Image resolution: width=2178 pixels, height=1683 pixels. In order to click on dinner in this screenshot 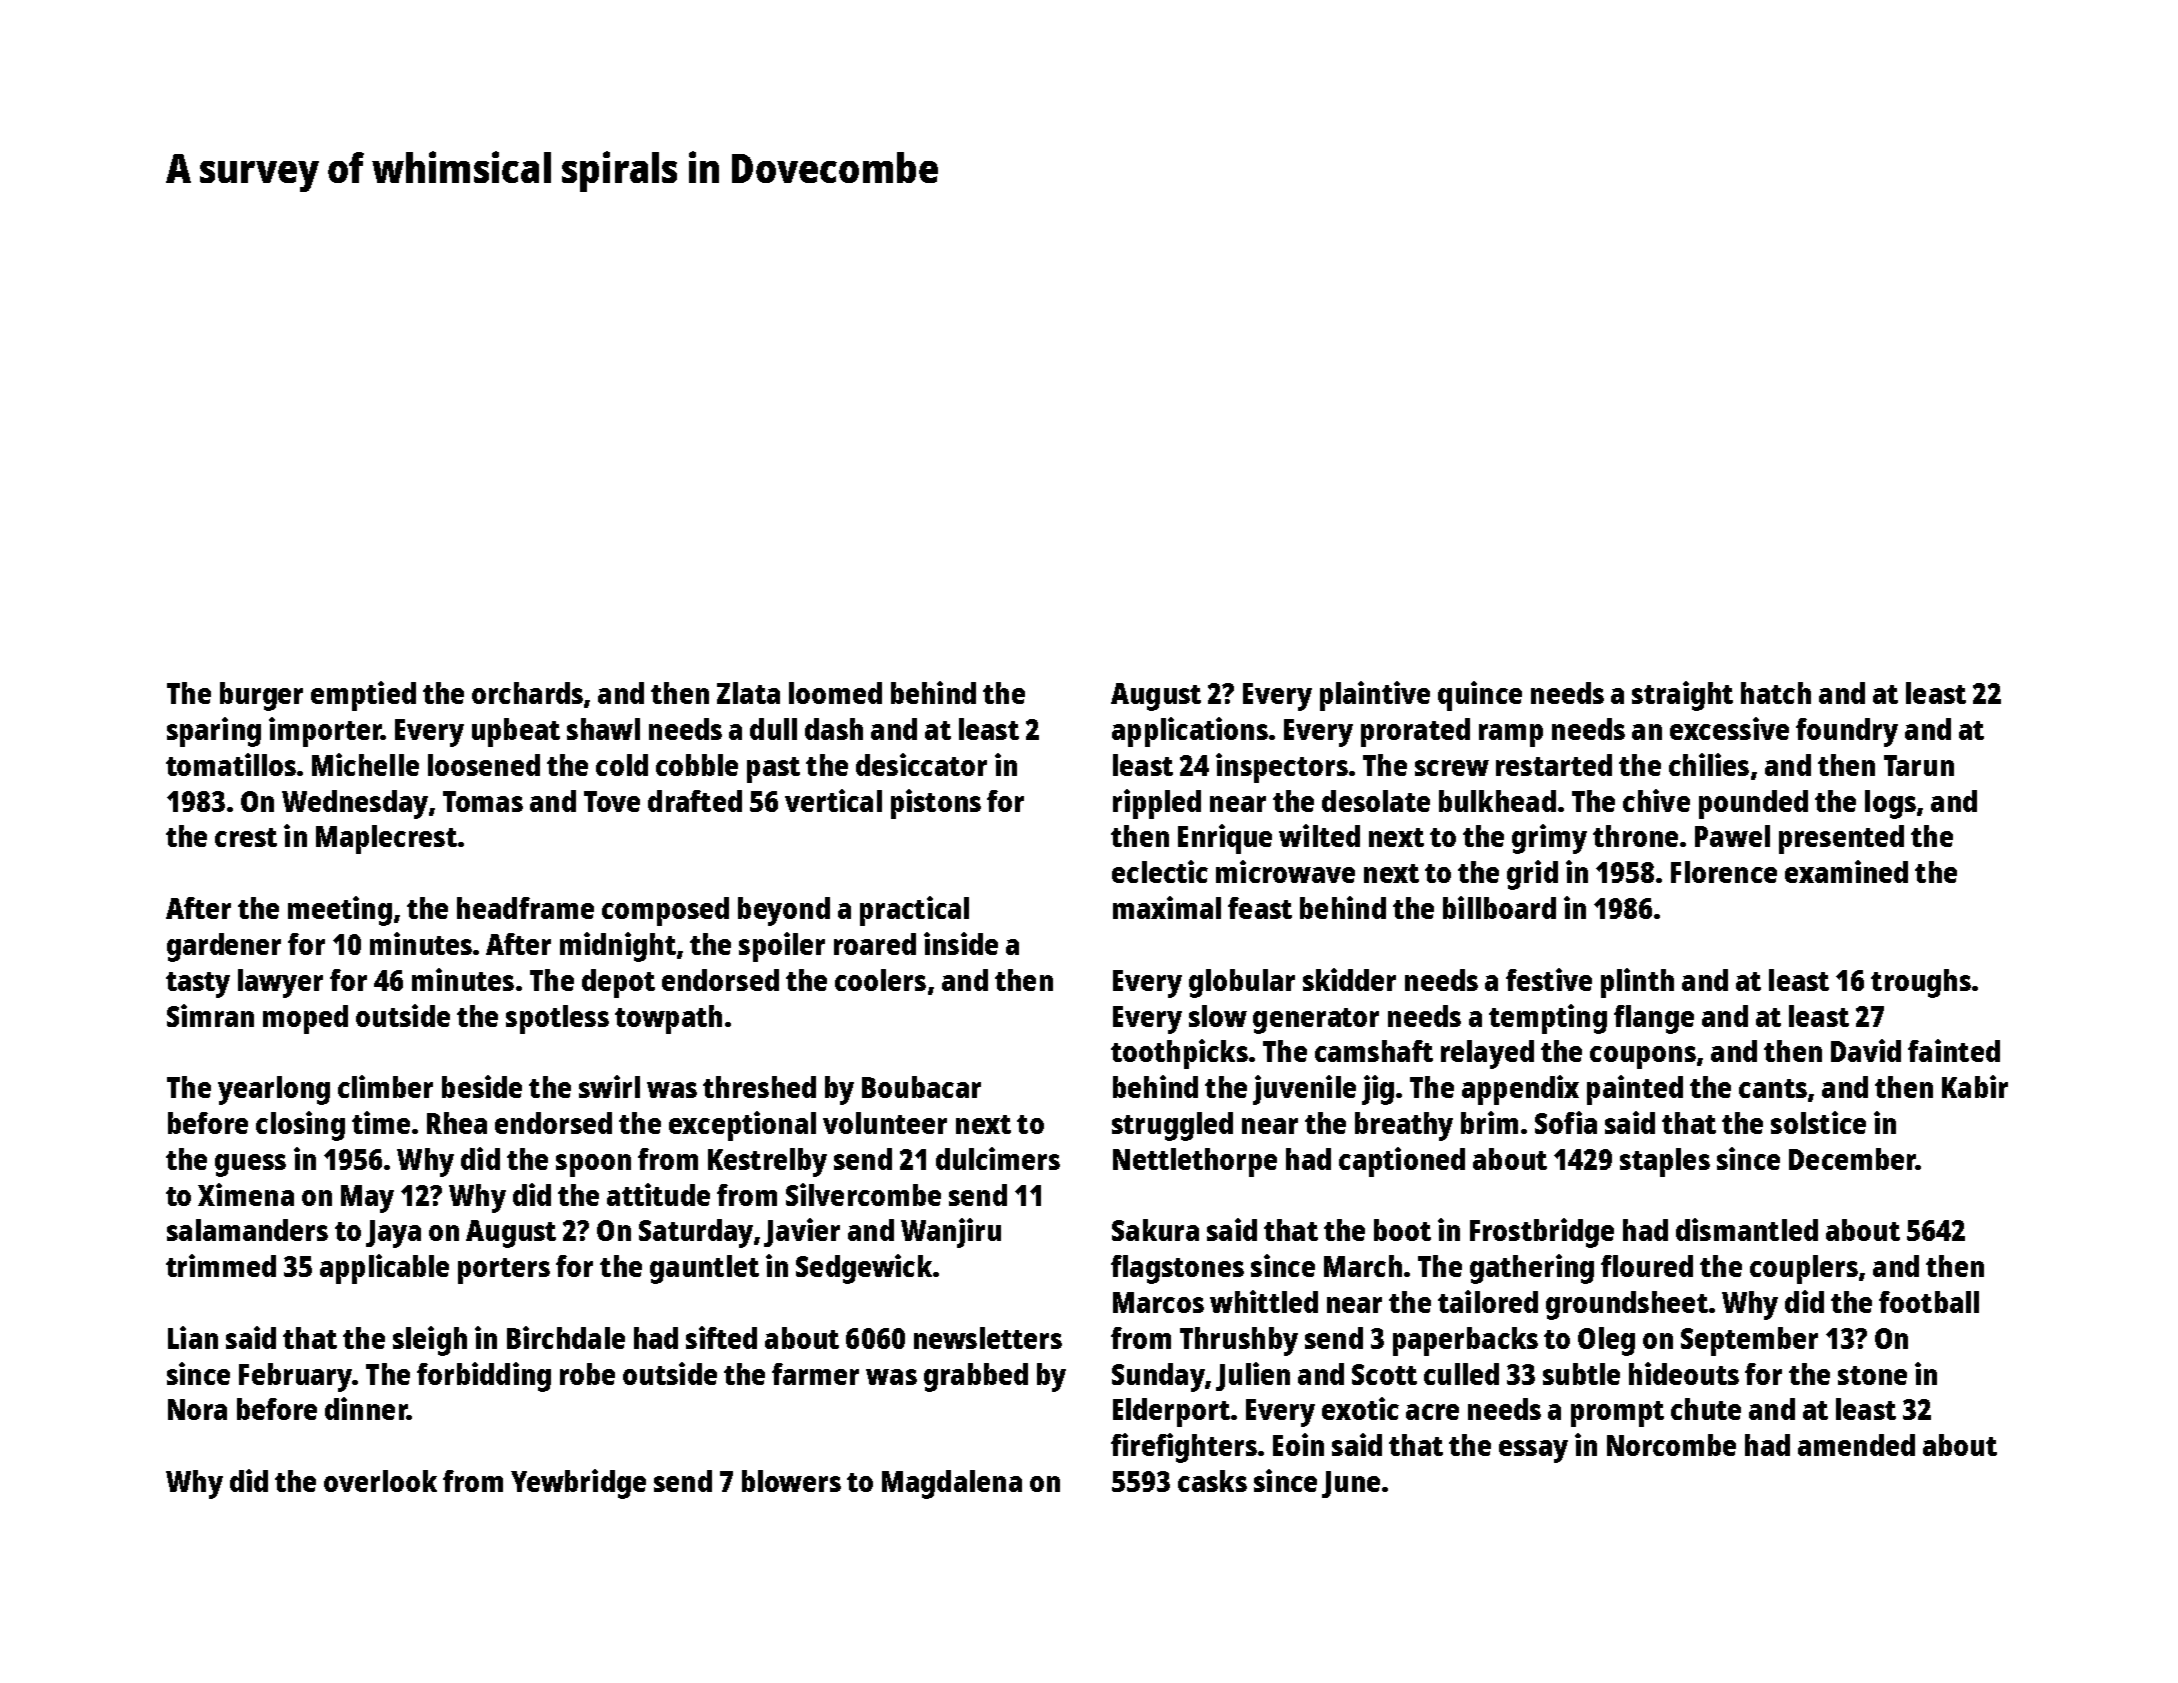, I will do `click(366, 1408)`.
